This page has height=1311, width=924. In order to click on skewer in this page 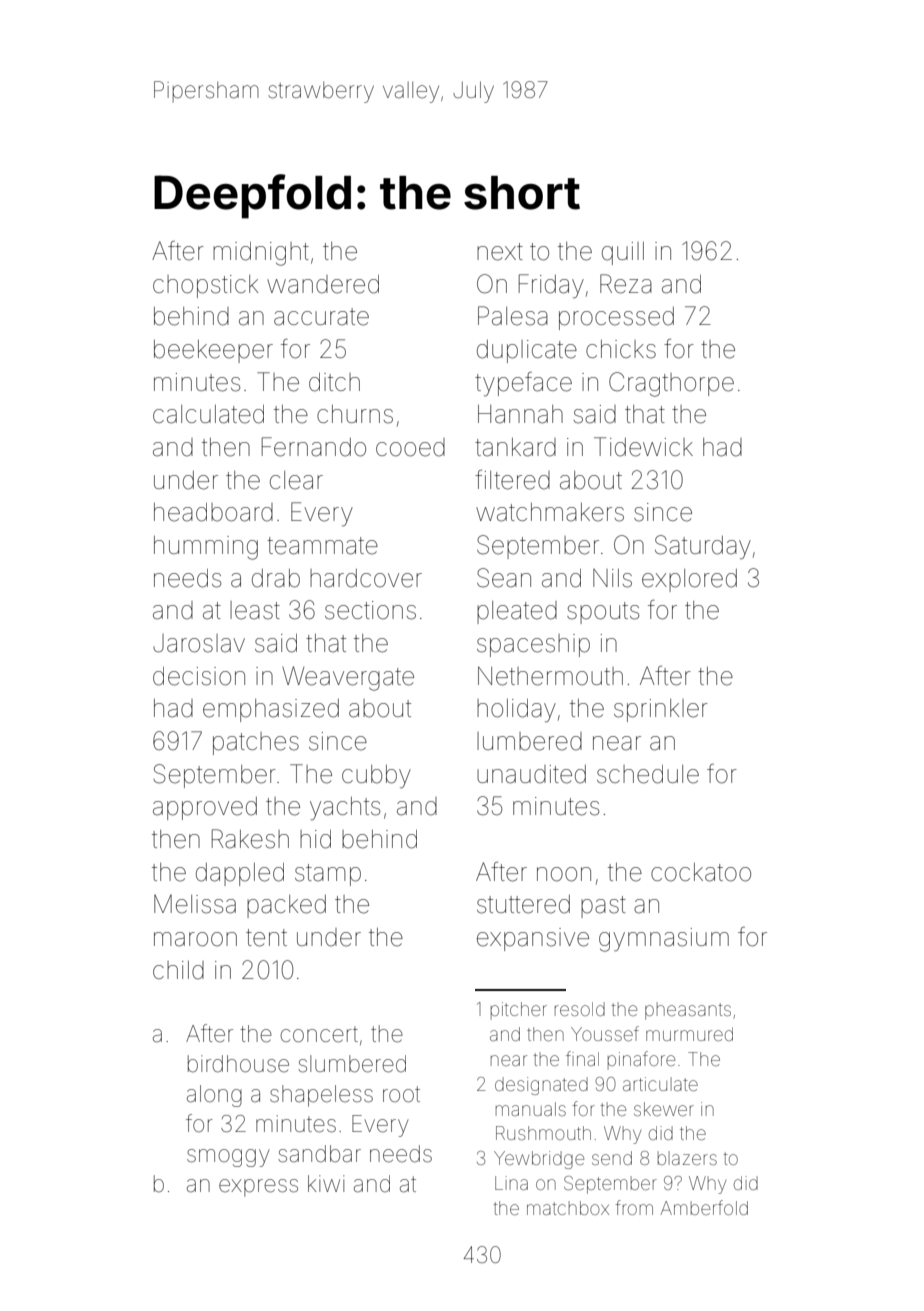, I will do `click(664, 1109)`.
